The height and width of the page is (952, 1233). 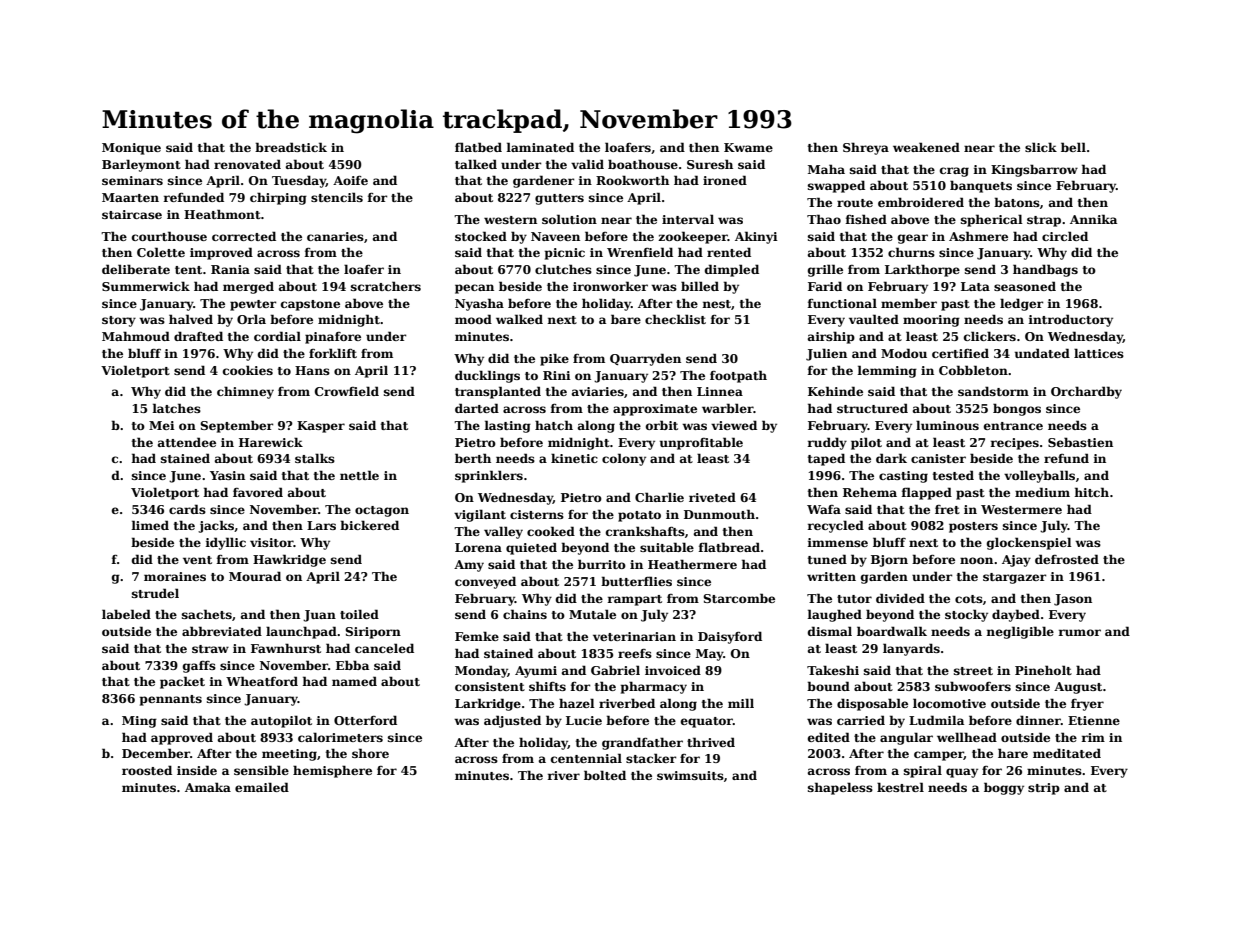 I want to click on viewed, so click(x=734, y=425).
